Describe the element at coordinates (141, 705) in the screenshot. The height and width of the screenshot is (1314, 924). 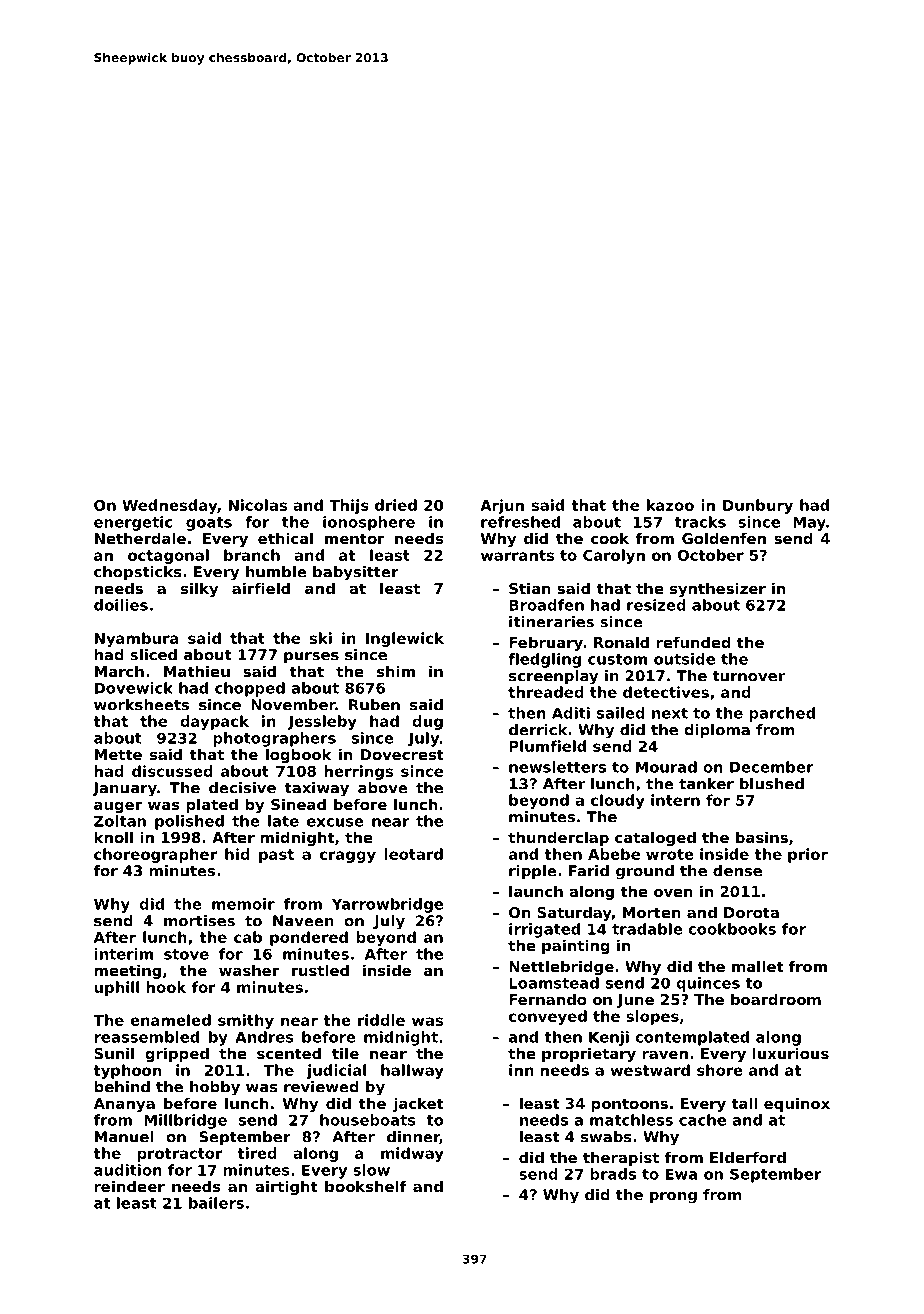
I see `worksheets` at that location.
